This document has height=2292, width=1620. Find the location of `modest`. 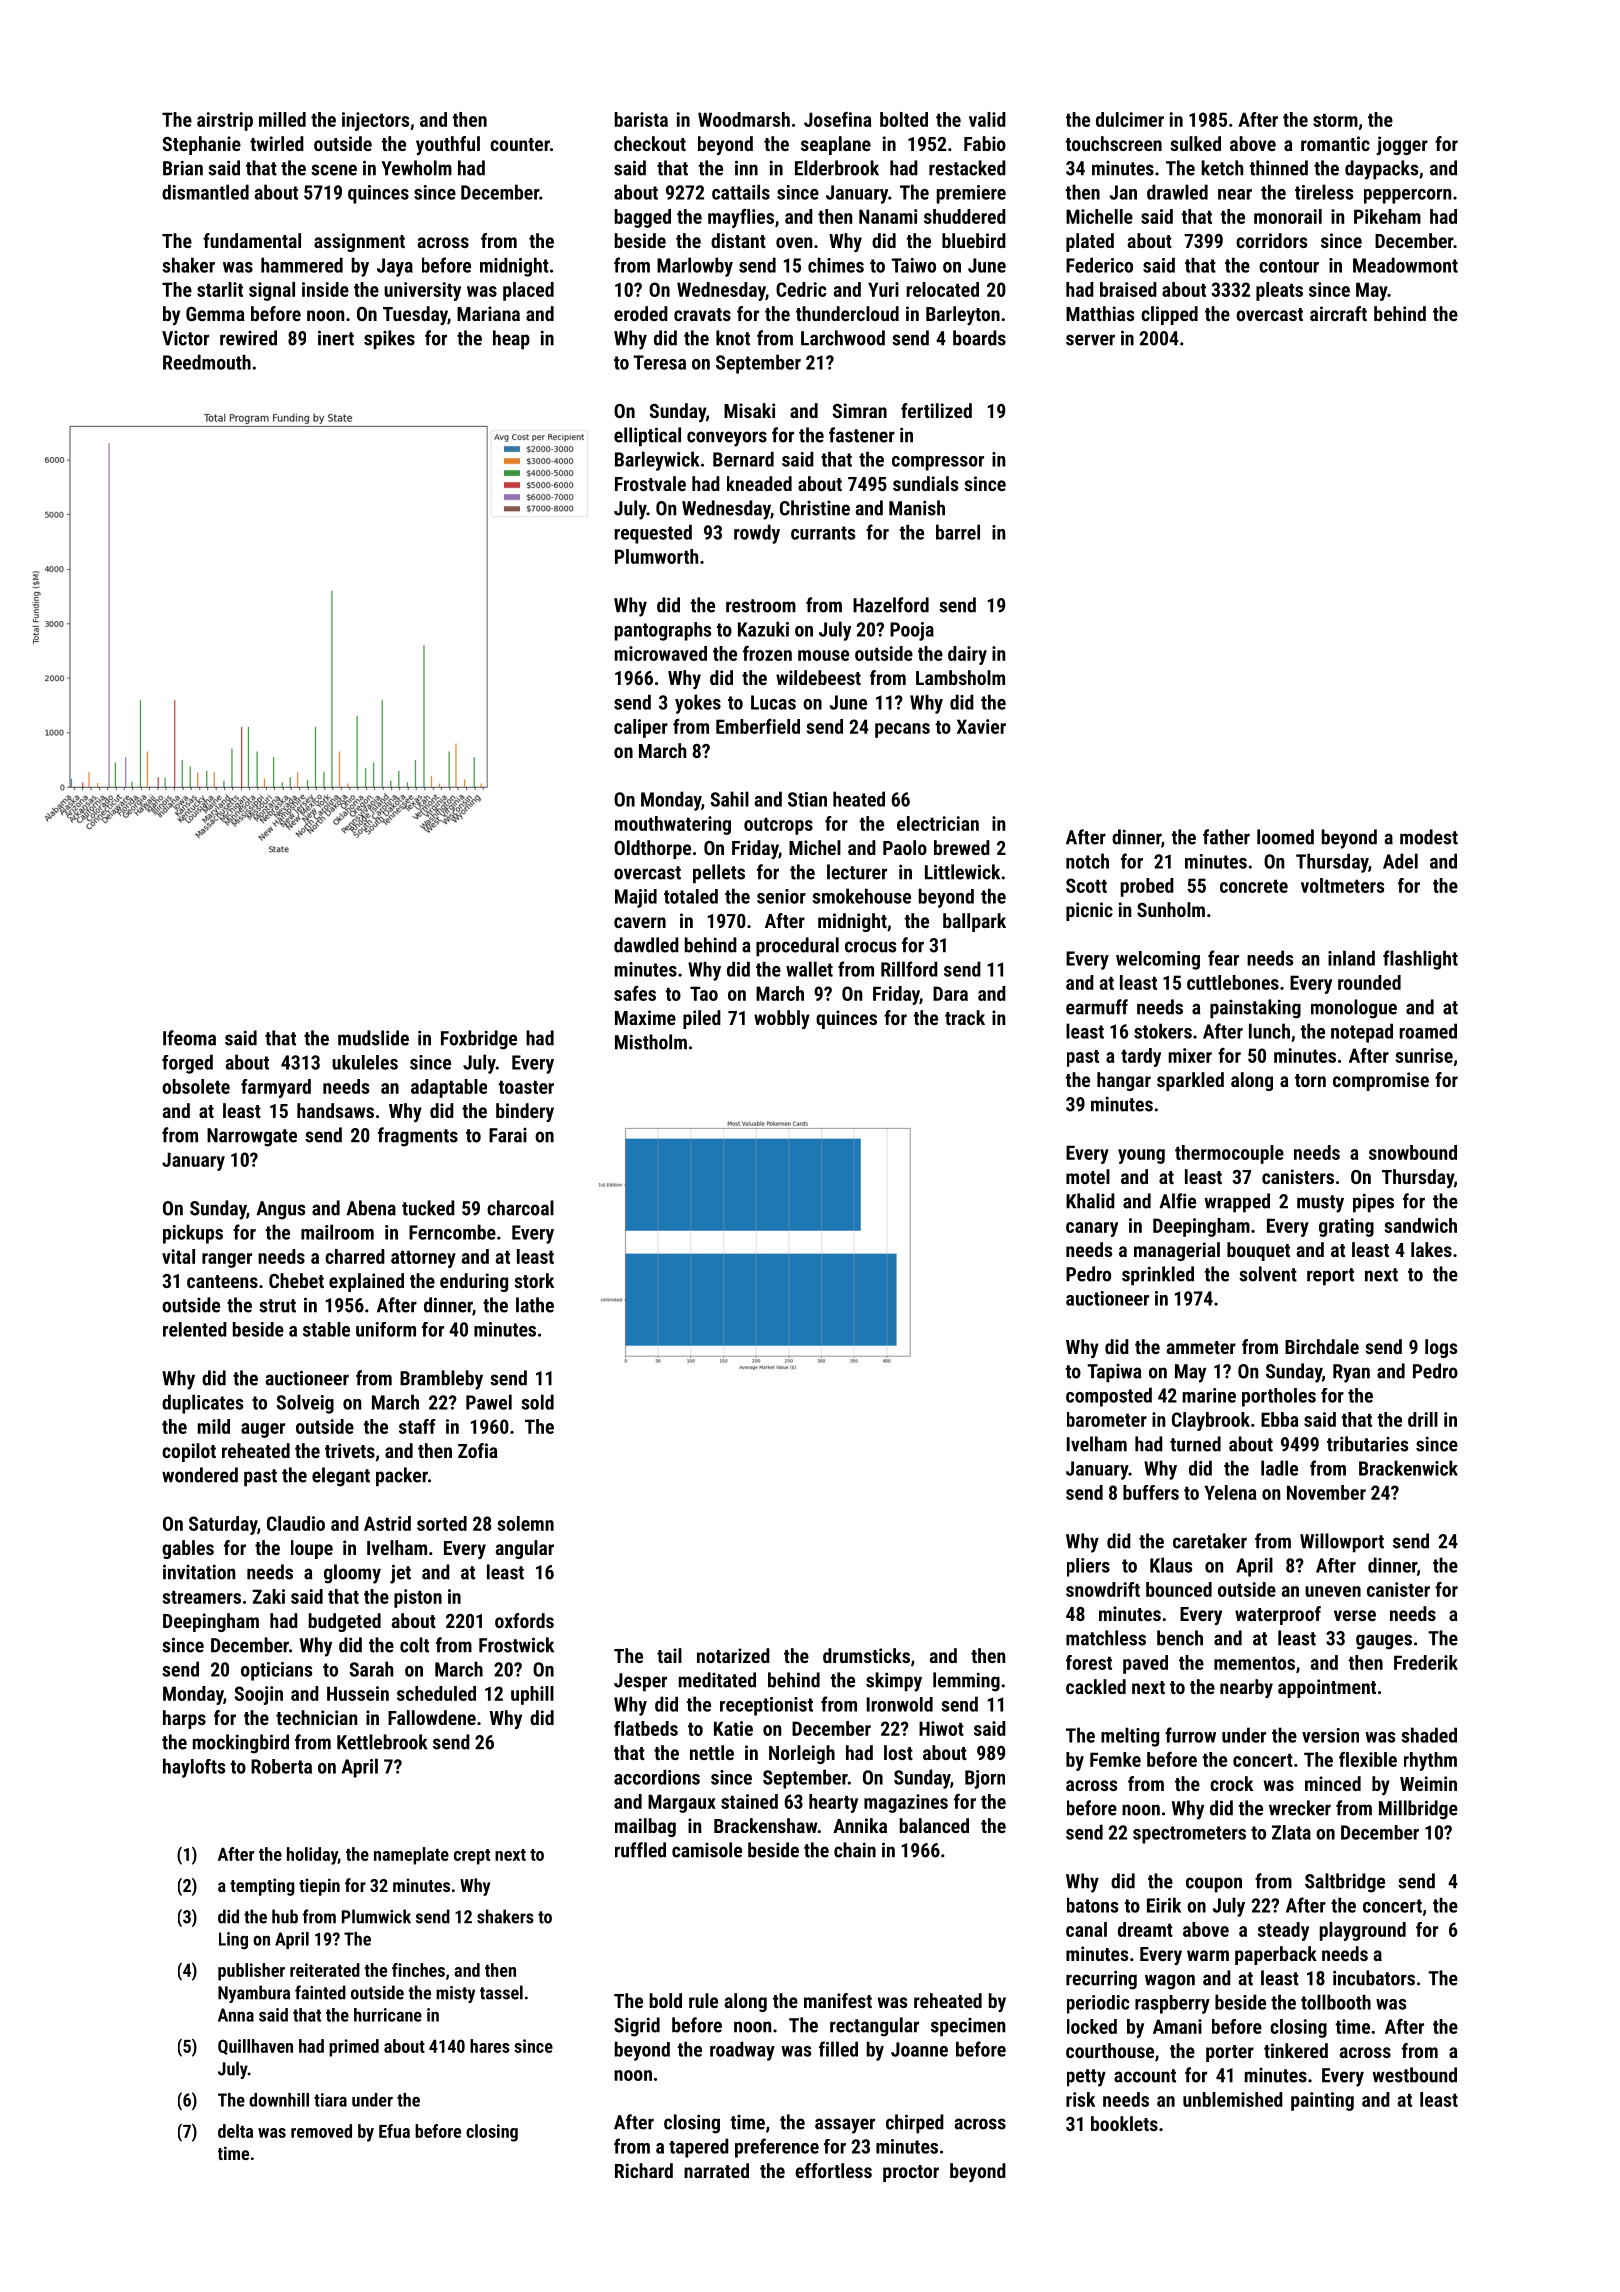

modest is located at coordinates (1429, 837).
